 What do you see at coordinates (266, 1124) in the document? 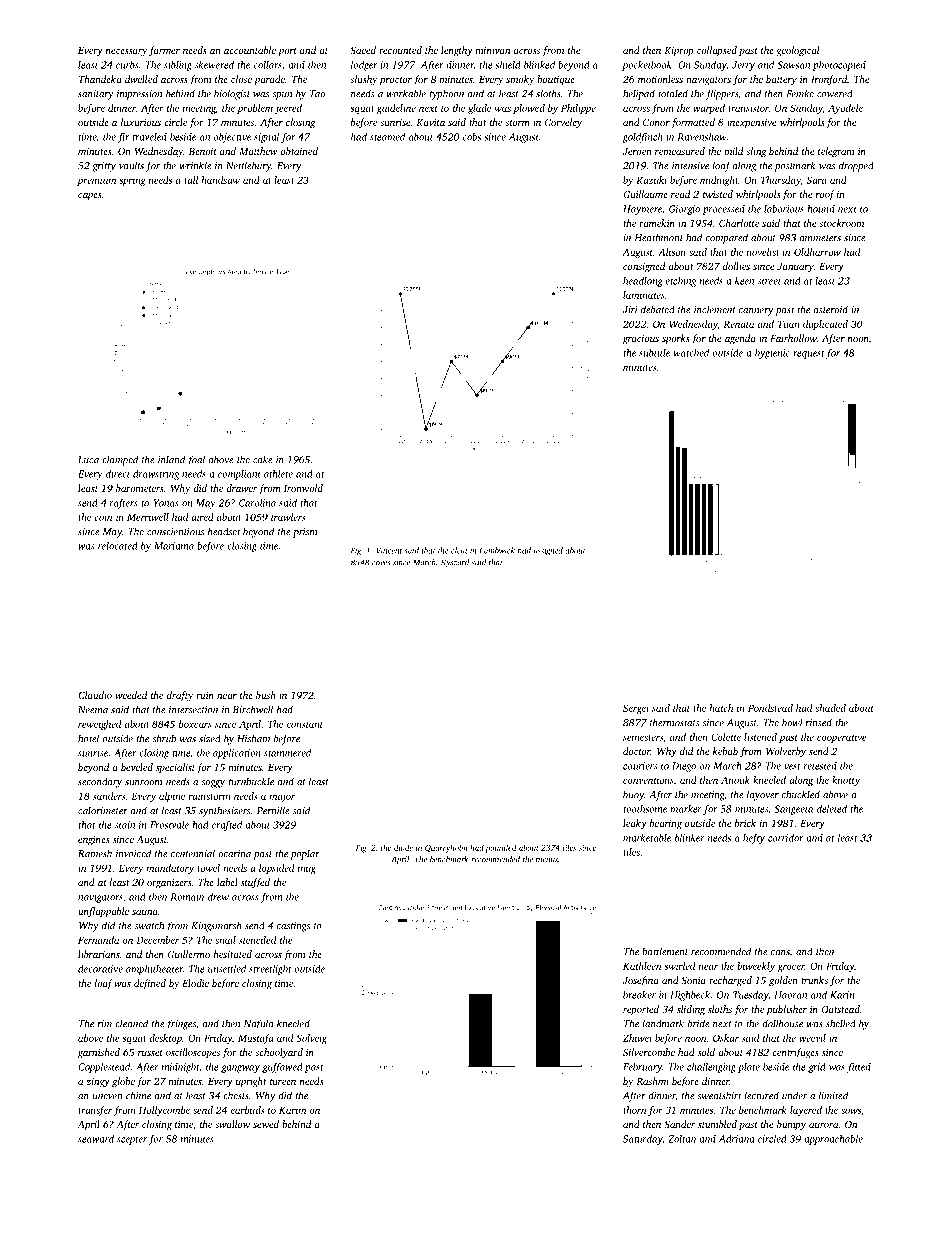
I see `sewed` at bounding box center [266, 1124].
